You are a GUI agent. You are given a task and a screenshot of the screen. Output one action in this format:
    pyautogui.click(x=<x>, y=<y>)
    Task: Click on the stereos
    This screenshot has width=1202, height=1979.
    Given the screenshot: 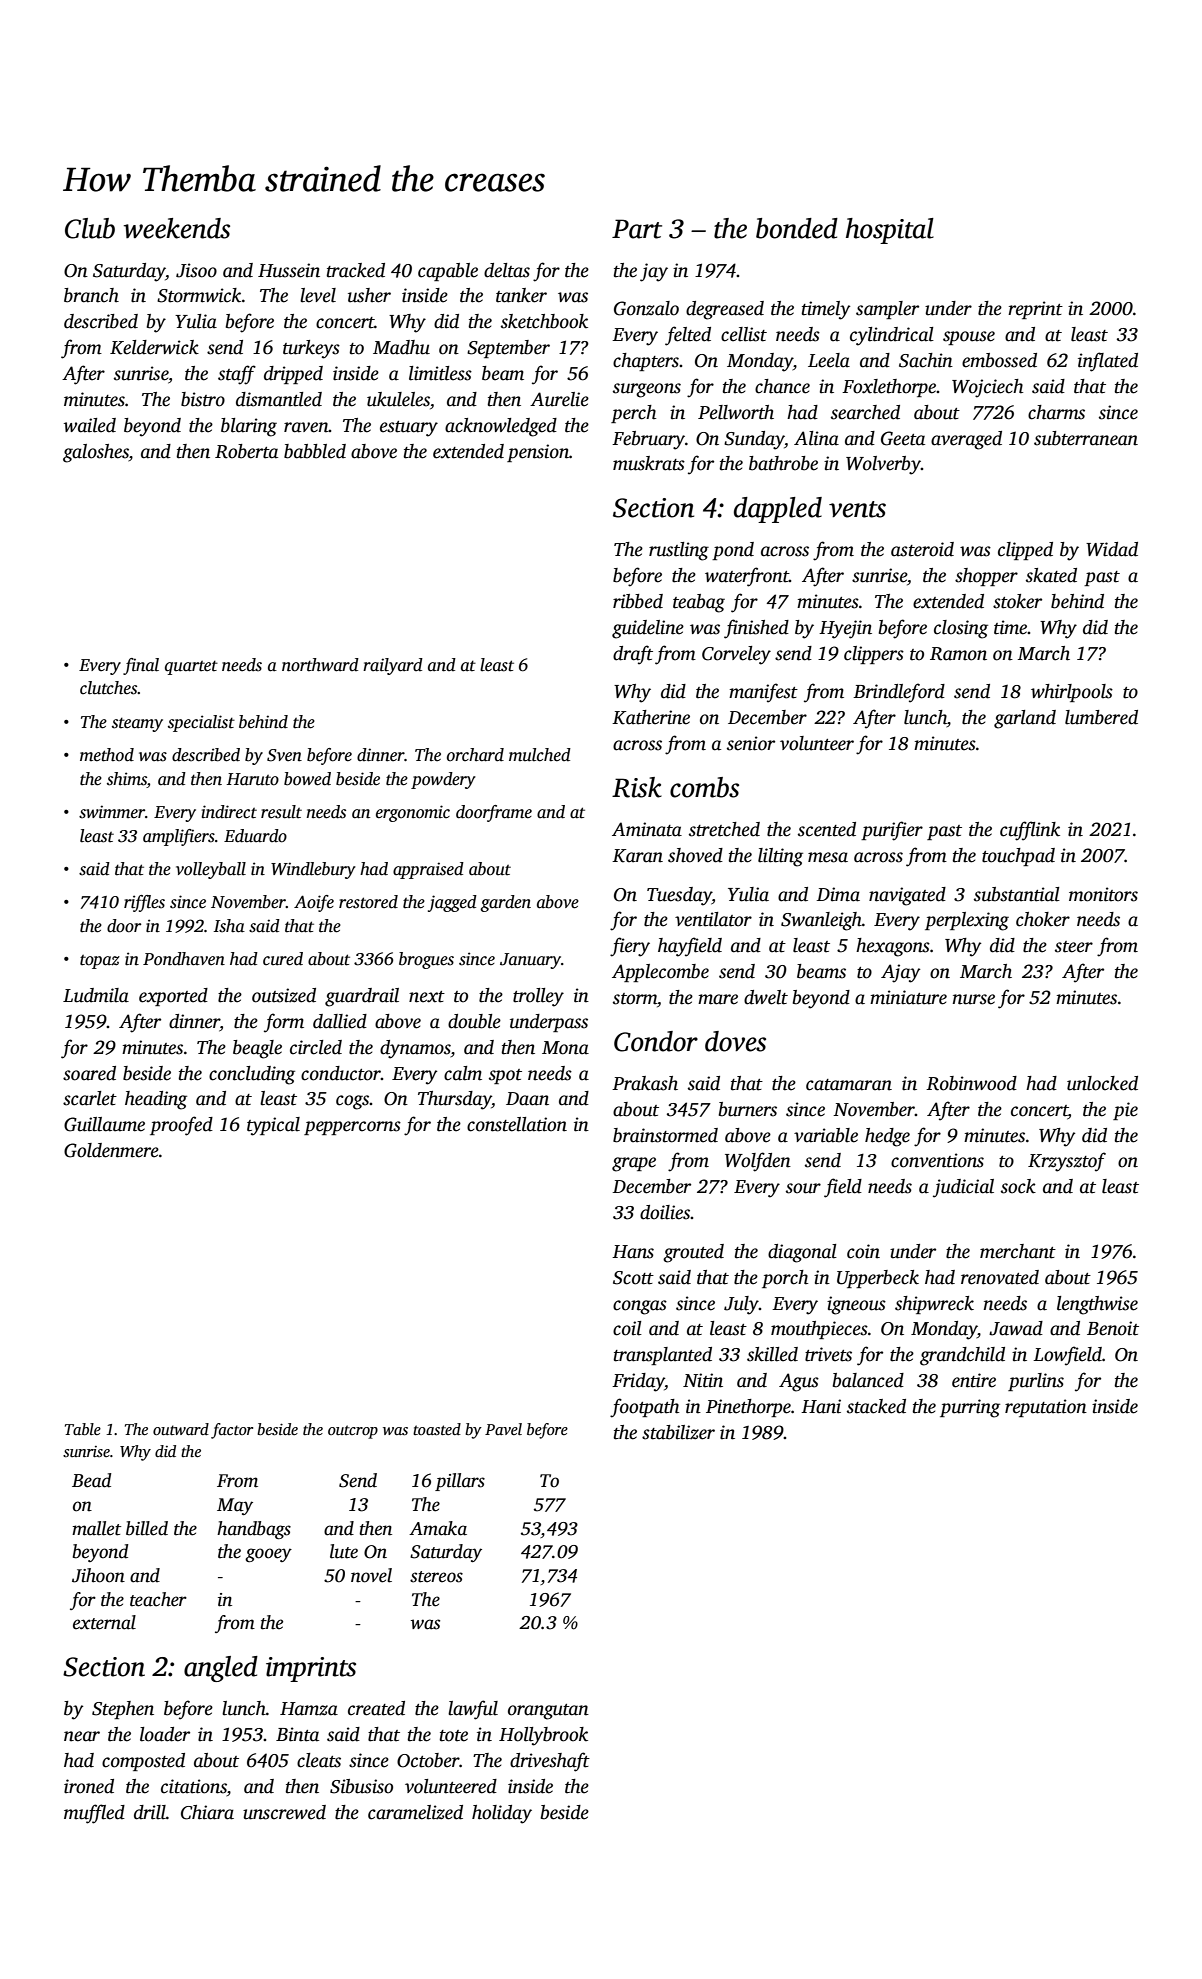 What is the action you would take?
    pyautogui.click(x=436, y=1577)
